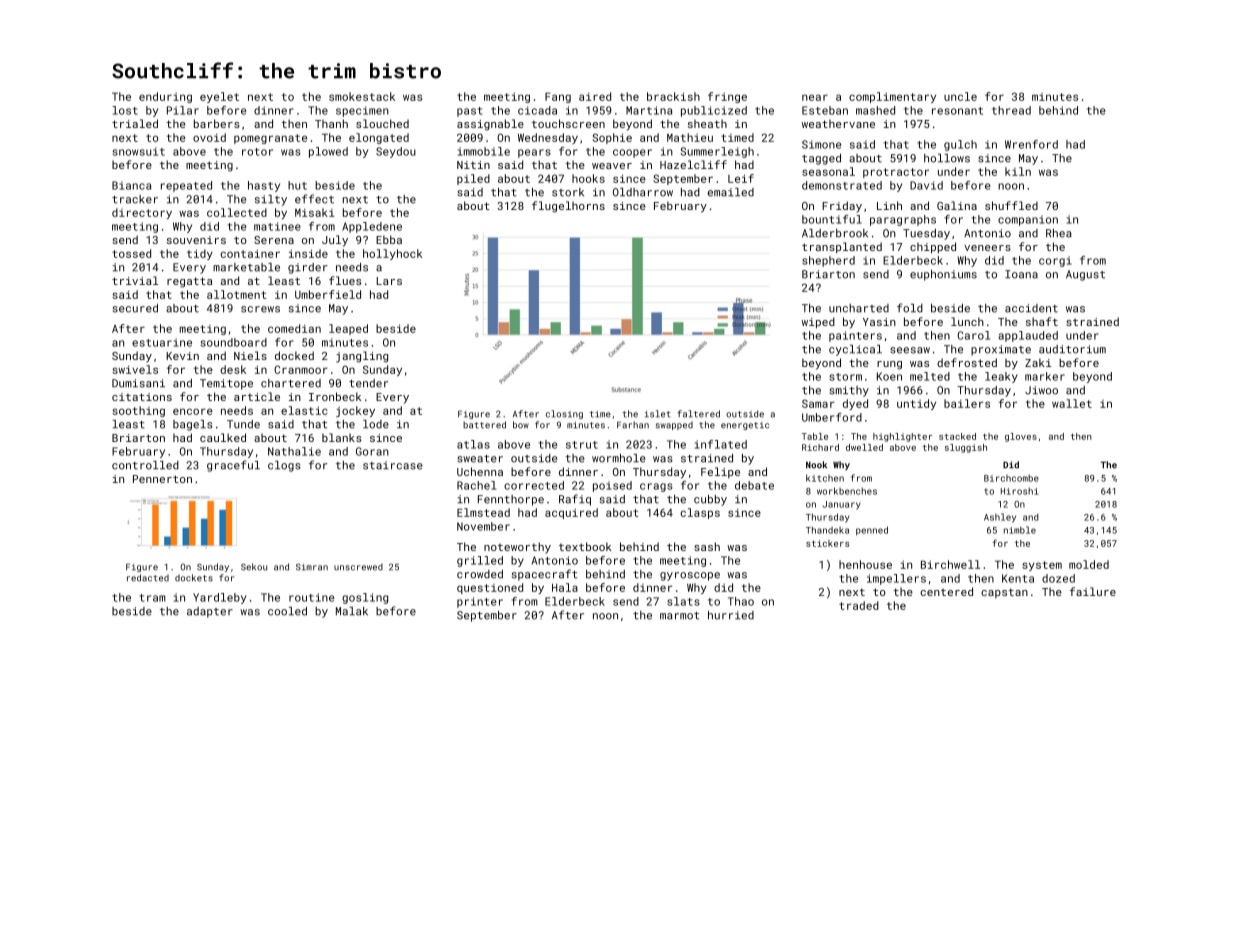 This image has height=952, width=1233. I want to click on auditorium, so click(1072, 349).
